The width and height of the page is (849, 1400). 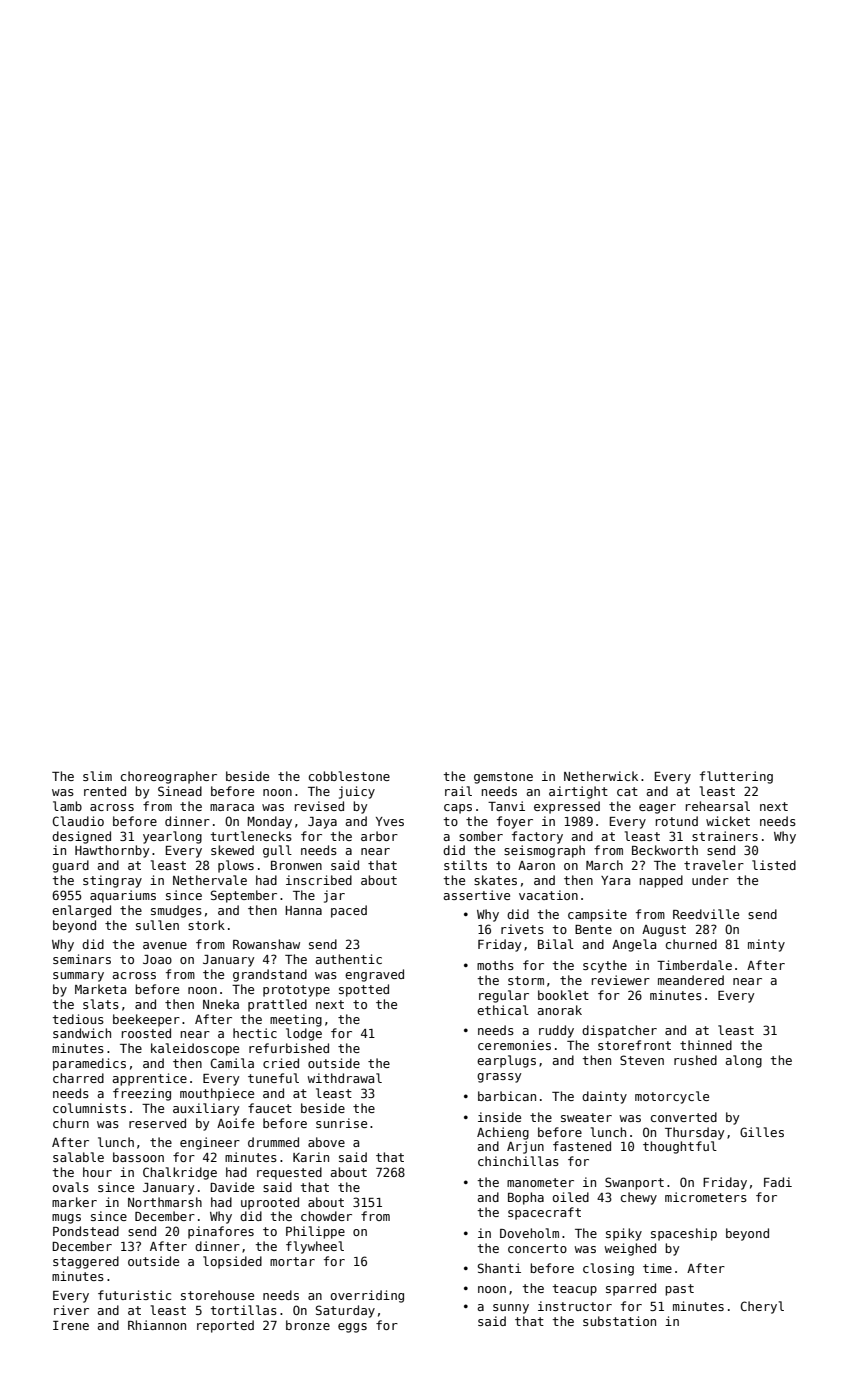 I want to click on spaceship, so click(x=684, y=1234).
